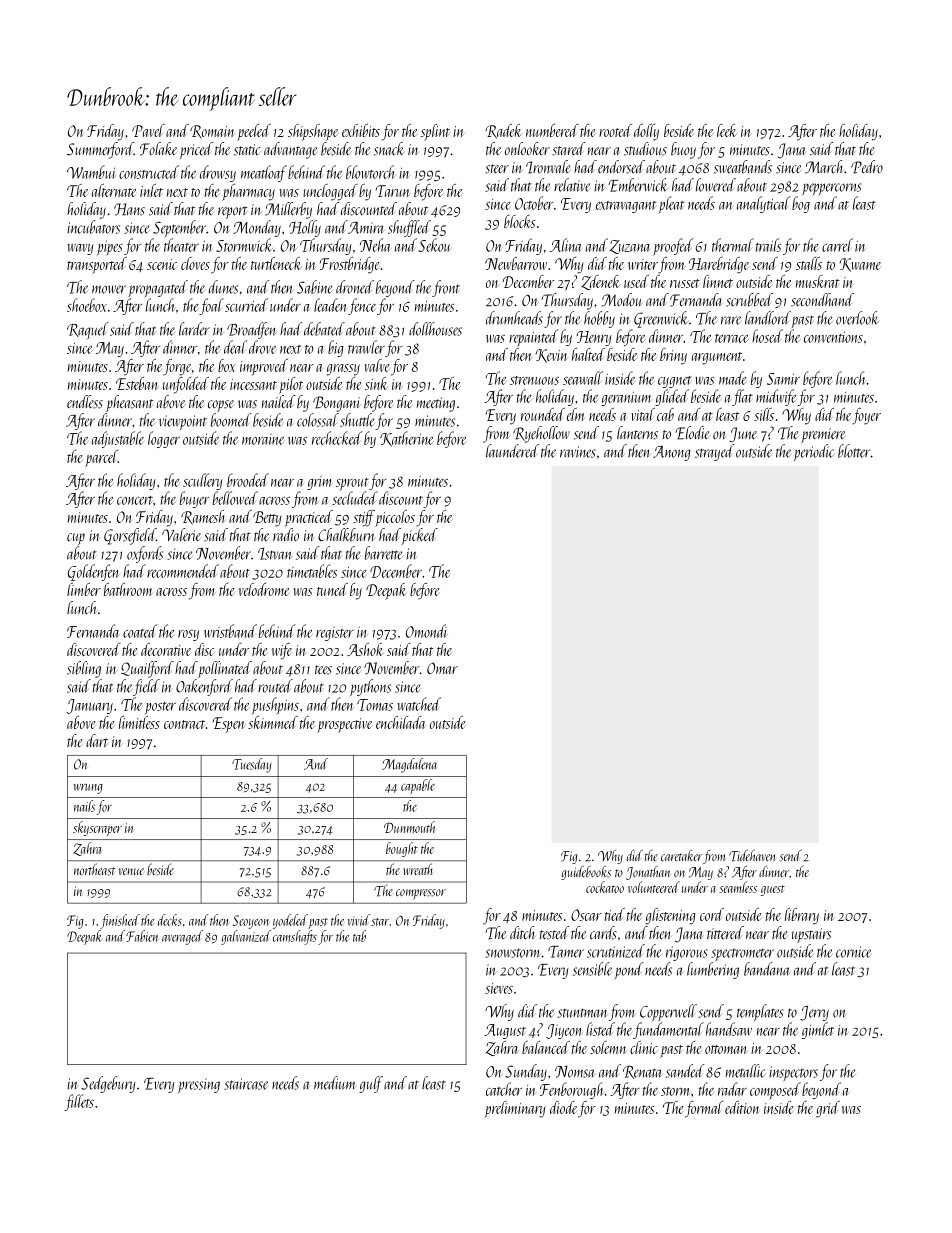  Describe the element at coordinates (246, 1084) in the image. I see `staircase` at that location.
